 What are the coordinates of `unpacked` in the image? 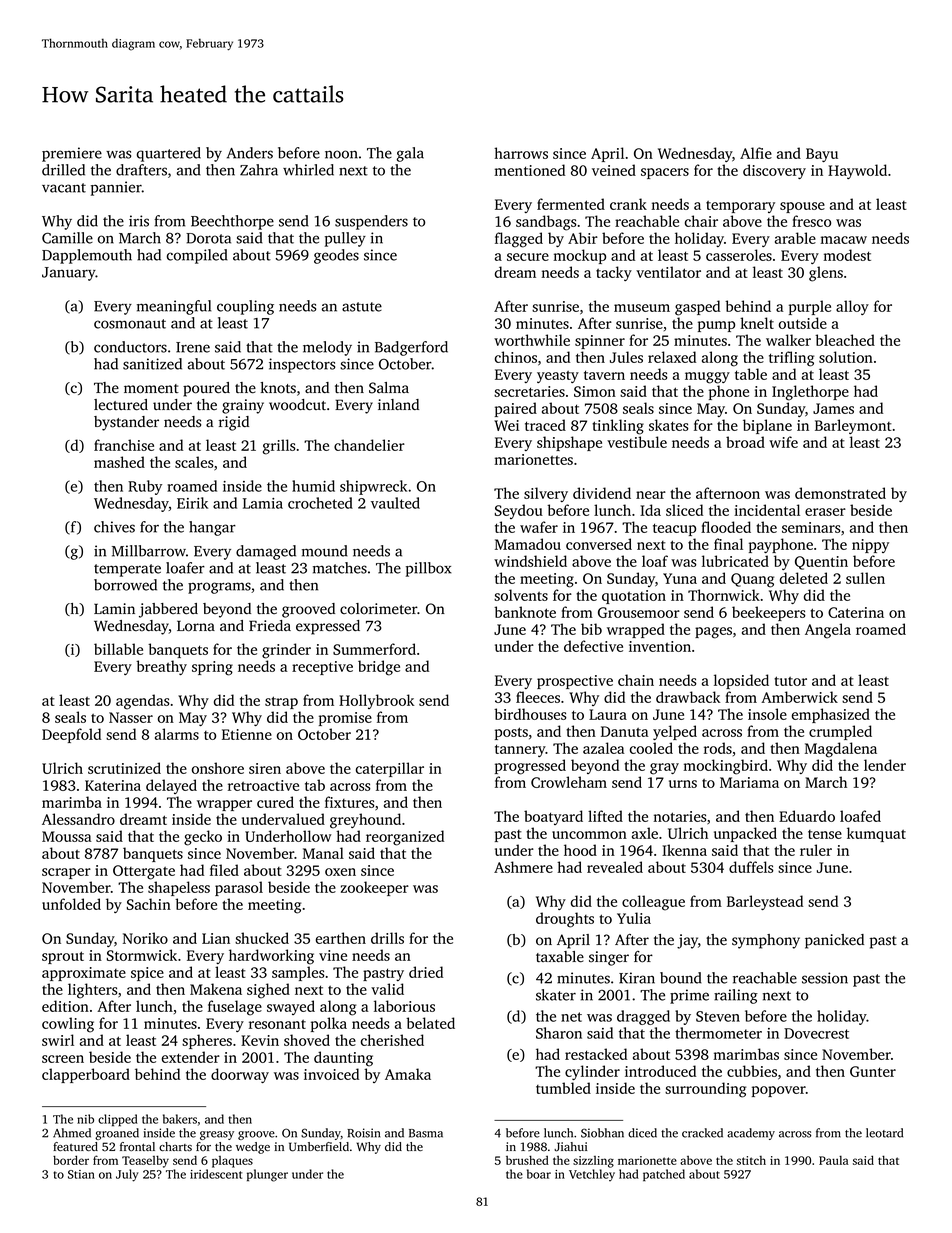 It's located at (745, 834).
